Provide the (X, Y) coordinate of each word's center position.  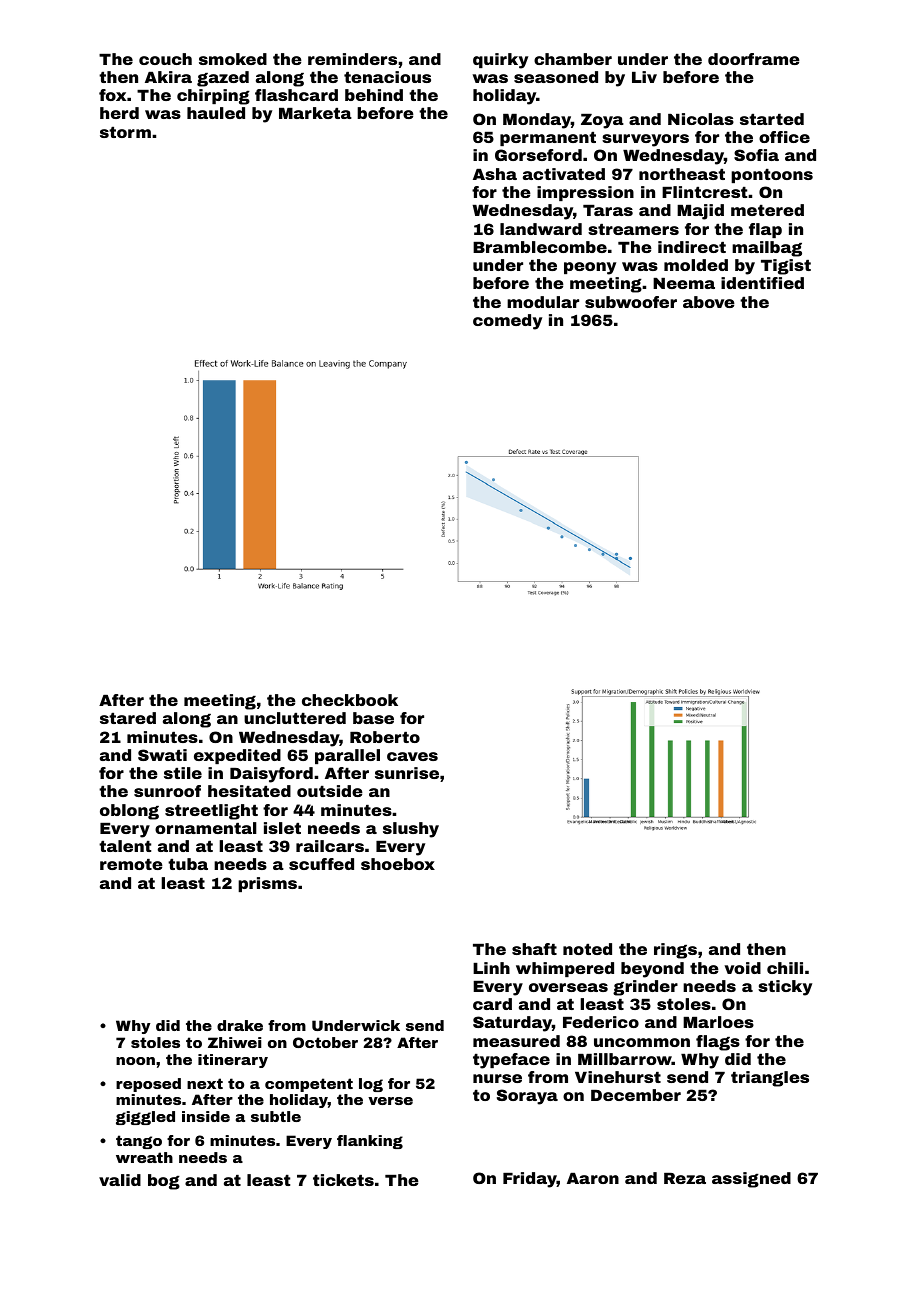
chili (785, 968)
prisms (267, 884)
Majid (700, 212)
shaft (534, 949)
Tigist (786, 267)
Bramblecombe (540, 247)
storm (125, 132)
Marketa (315, 113)
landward (541, 229)
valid (120, 1180)
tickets (343, 1180)
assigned (751, 1180)
